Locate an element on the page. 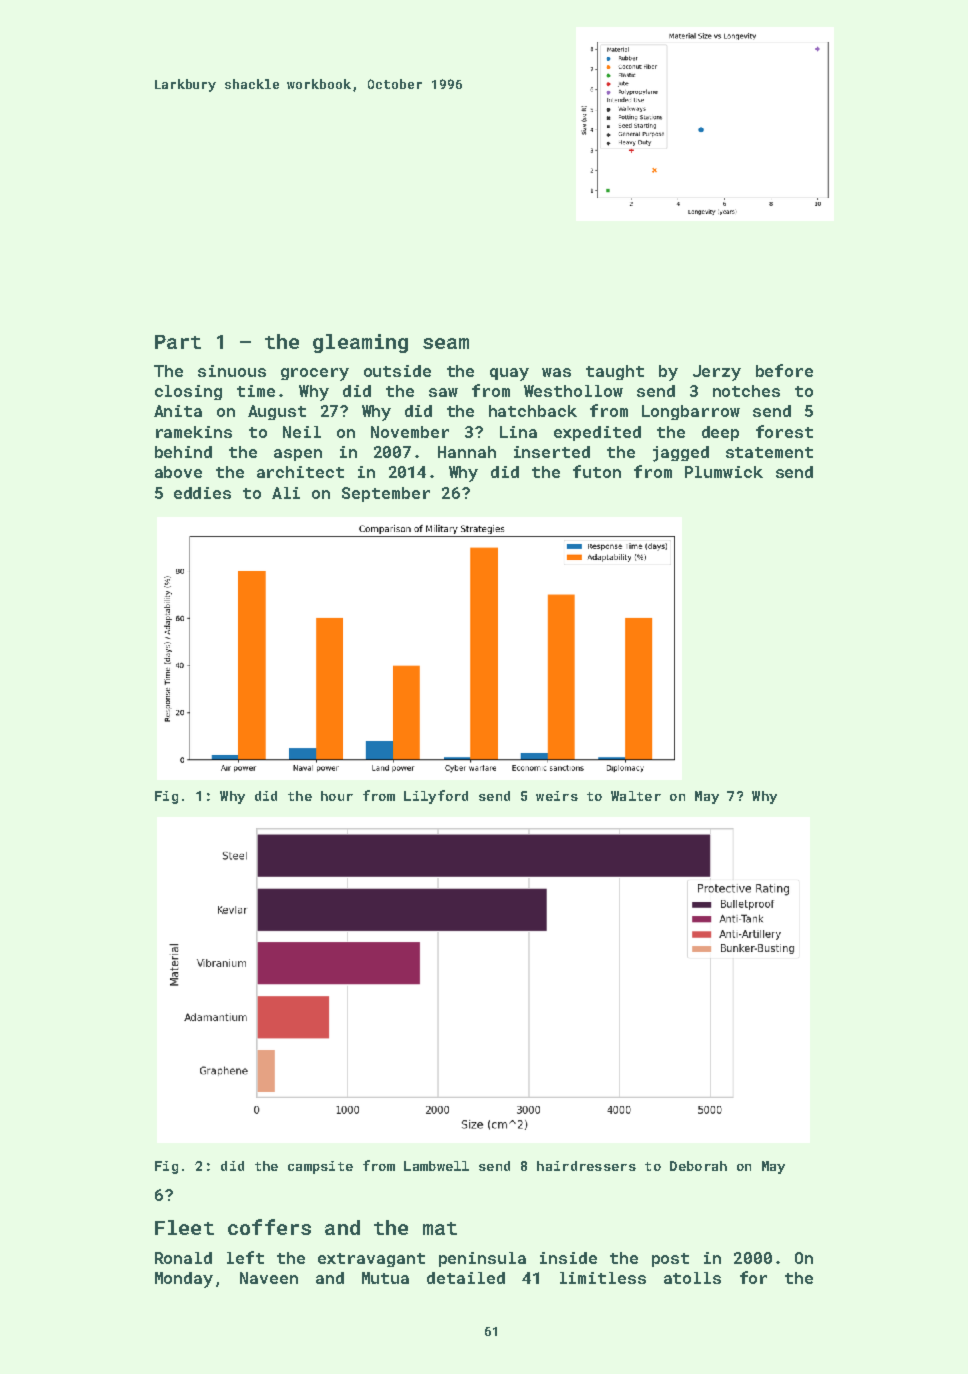  before is located at coordinates (784, 370).
